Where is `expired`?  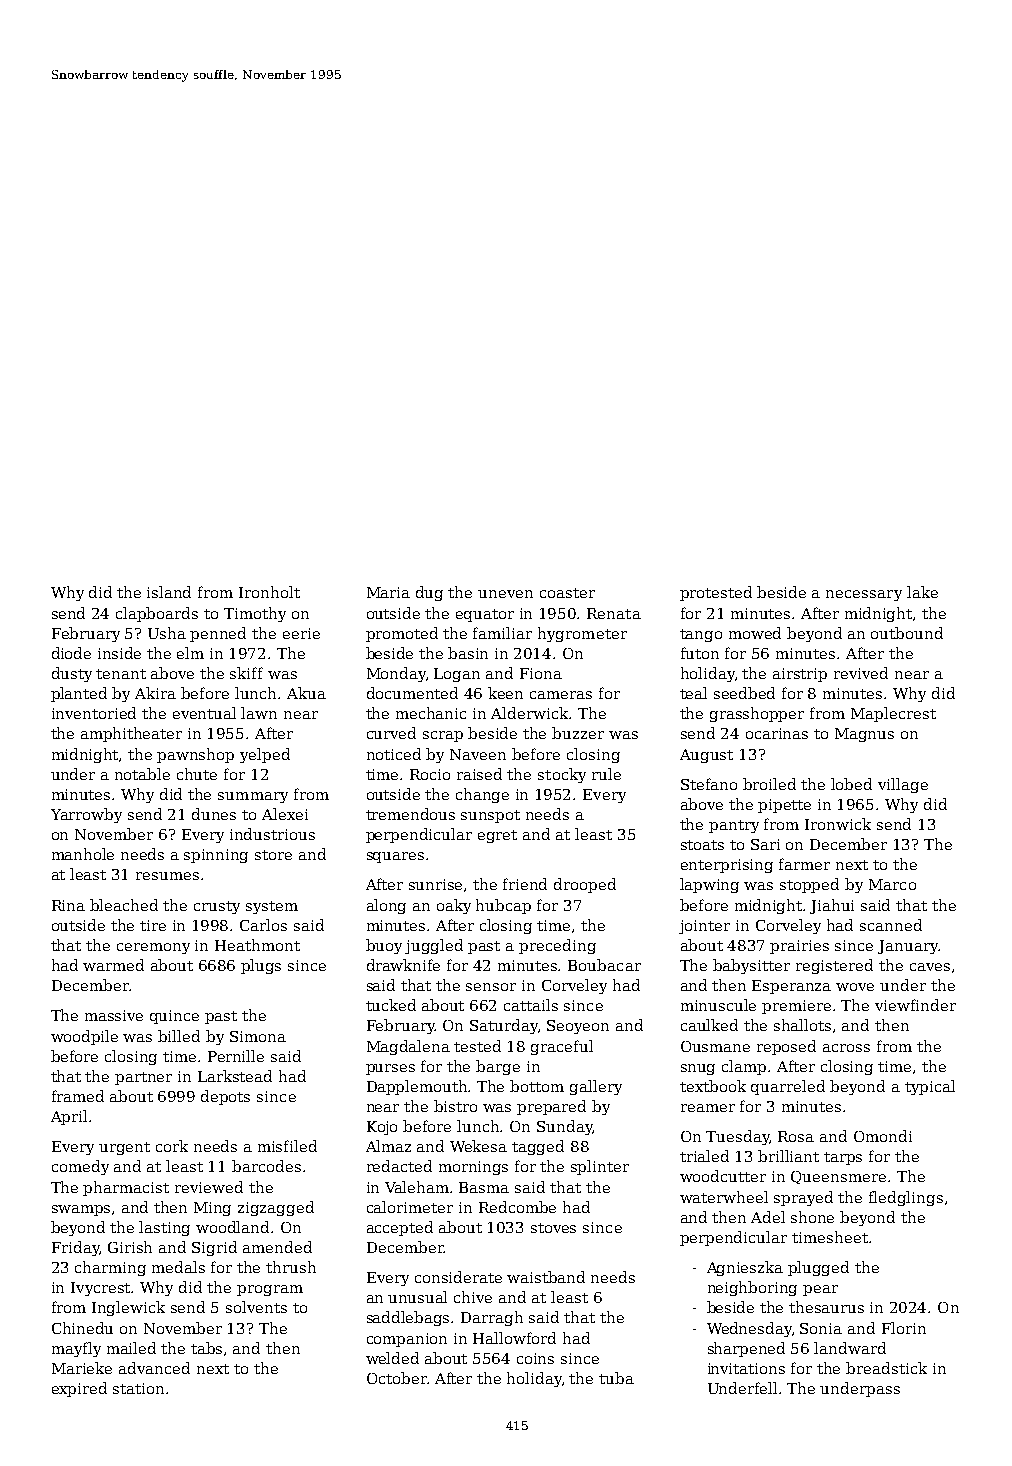
expired is located at coordinates (79, 1389).
